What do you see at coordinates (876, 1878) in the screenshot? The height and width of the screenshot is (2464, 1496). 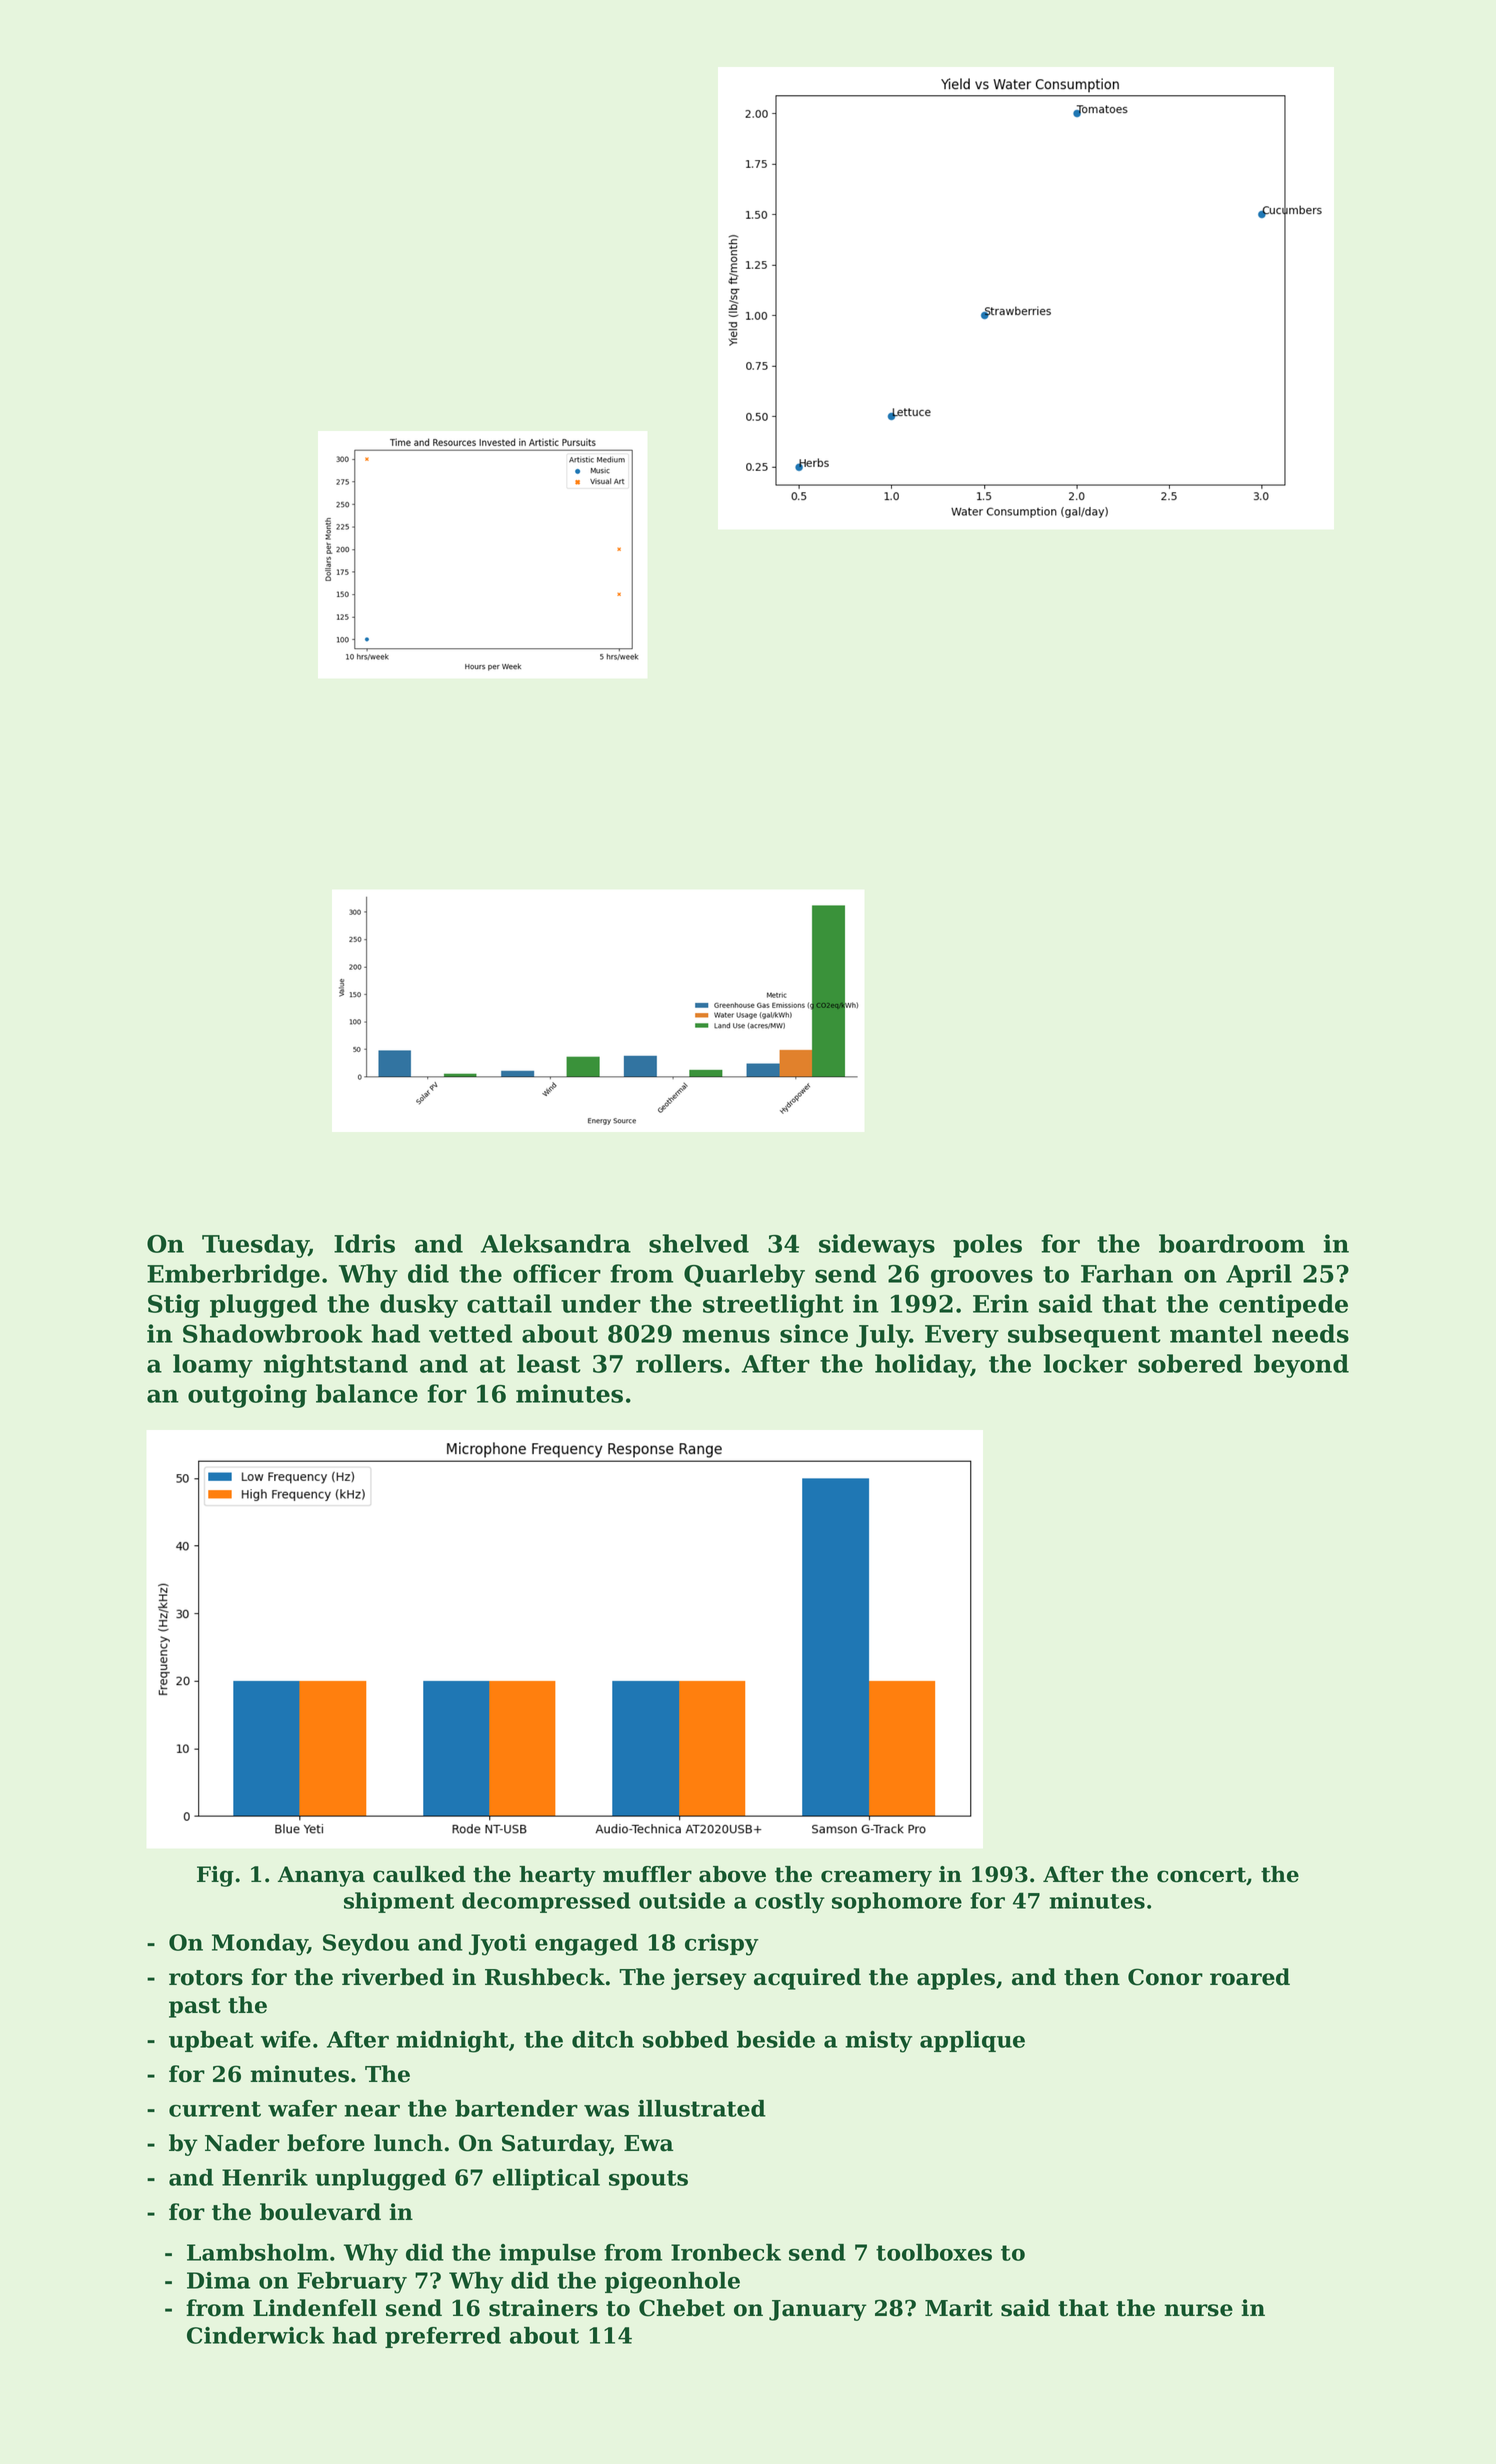 I see `creamery` at bounding box center [876, 1878].
